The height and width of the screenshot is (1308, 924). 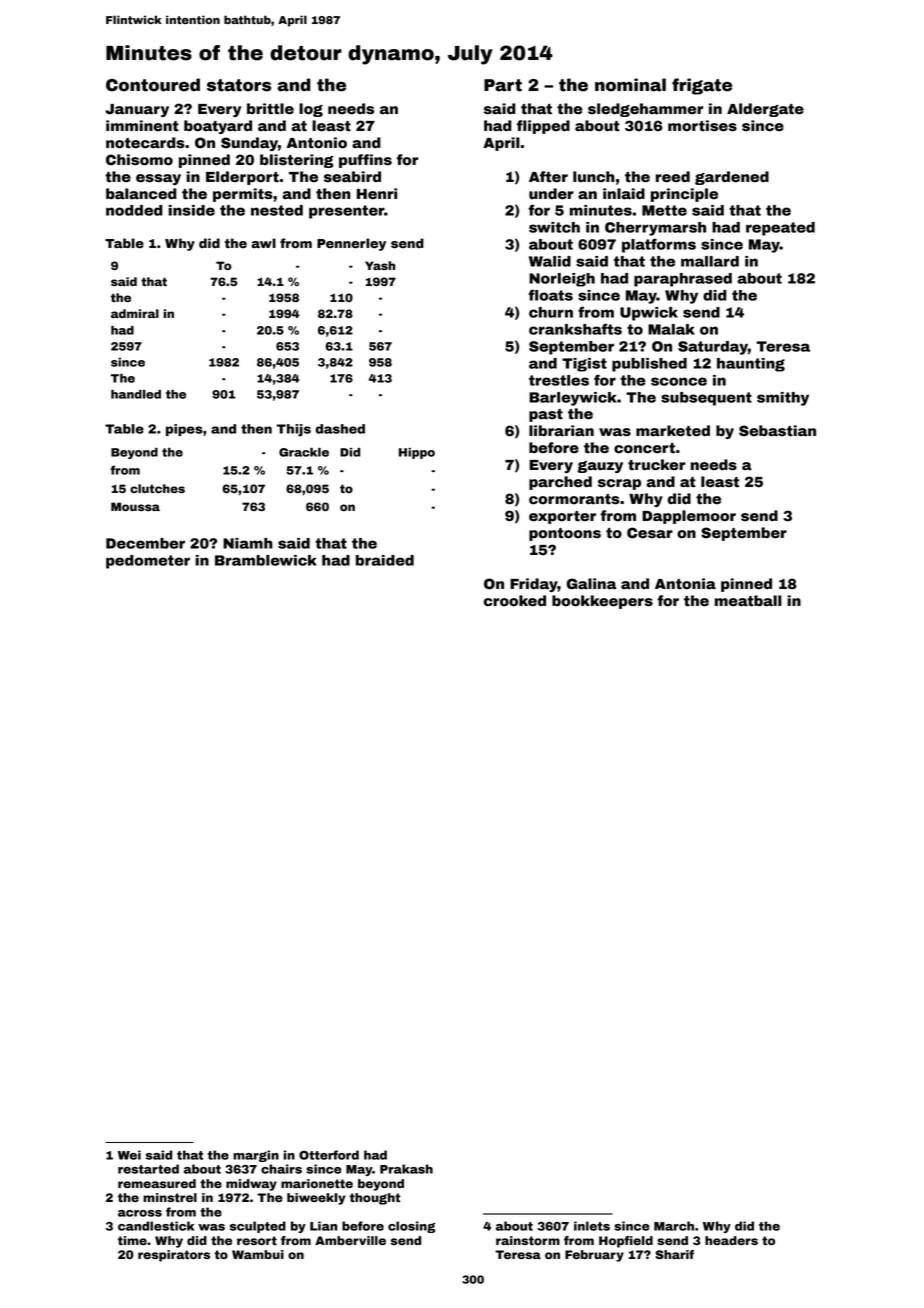 What do you see at coordinates (385, 560) in the screenshot?
I see `braided` at bounding box center [385, 560].
